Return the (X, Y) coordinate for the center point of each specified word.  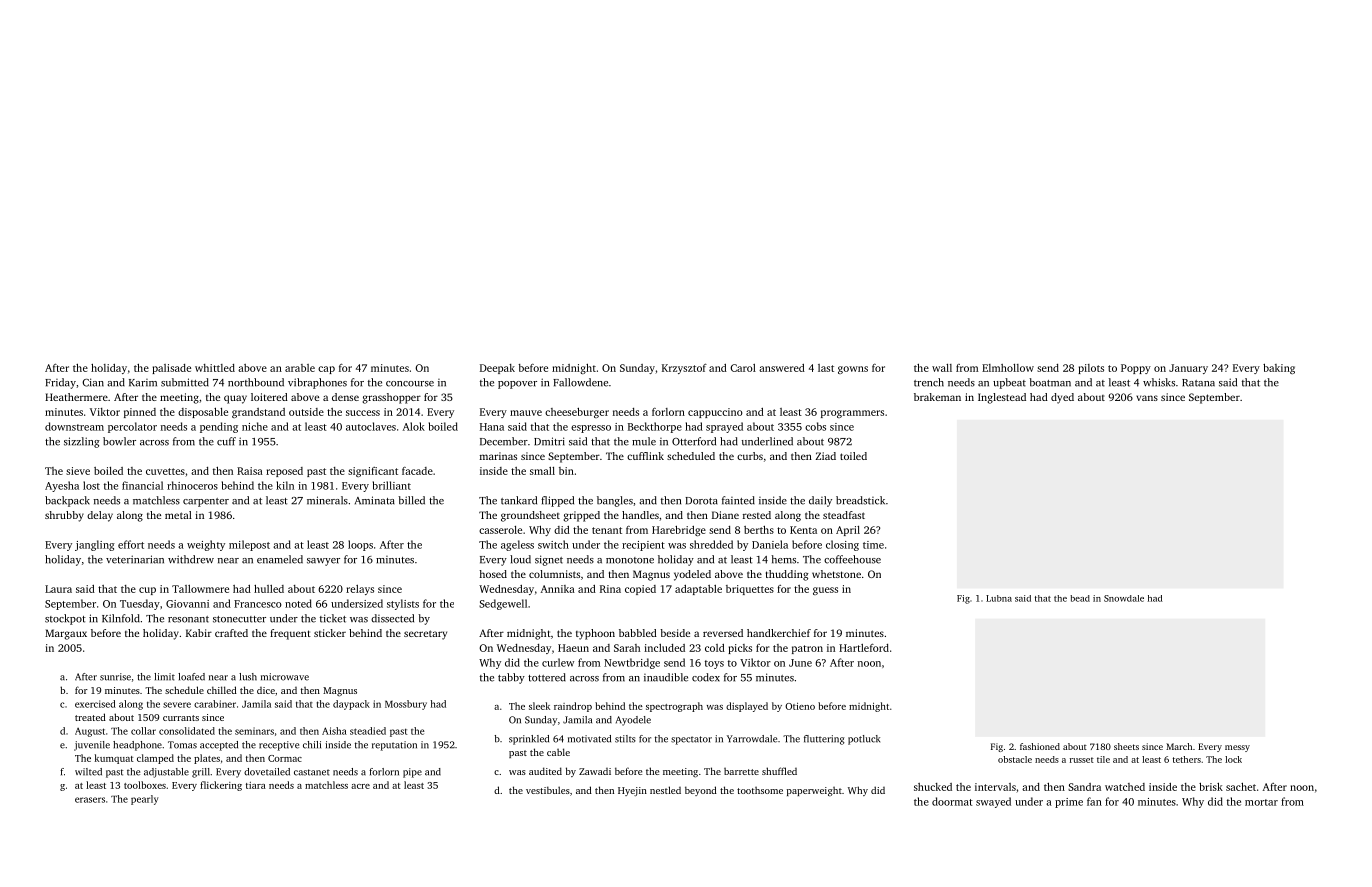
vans (1147, 398)
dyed (1062, 398)
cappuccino (715, 413)
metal (178, 515)
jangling (95, 545)
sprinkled (529, 740)
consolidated (187, 731)
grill (201, 773)
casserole (500, 530)
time (873, 545)
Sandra (1084, 787)
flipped (557, 501)
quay (235, 399)
